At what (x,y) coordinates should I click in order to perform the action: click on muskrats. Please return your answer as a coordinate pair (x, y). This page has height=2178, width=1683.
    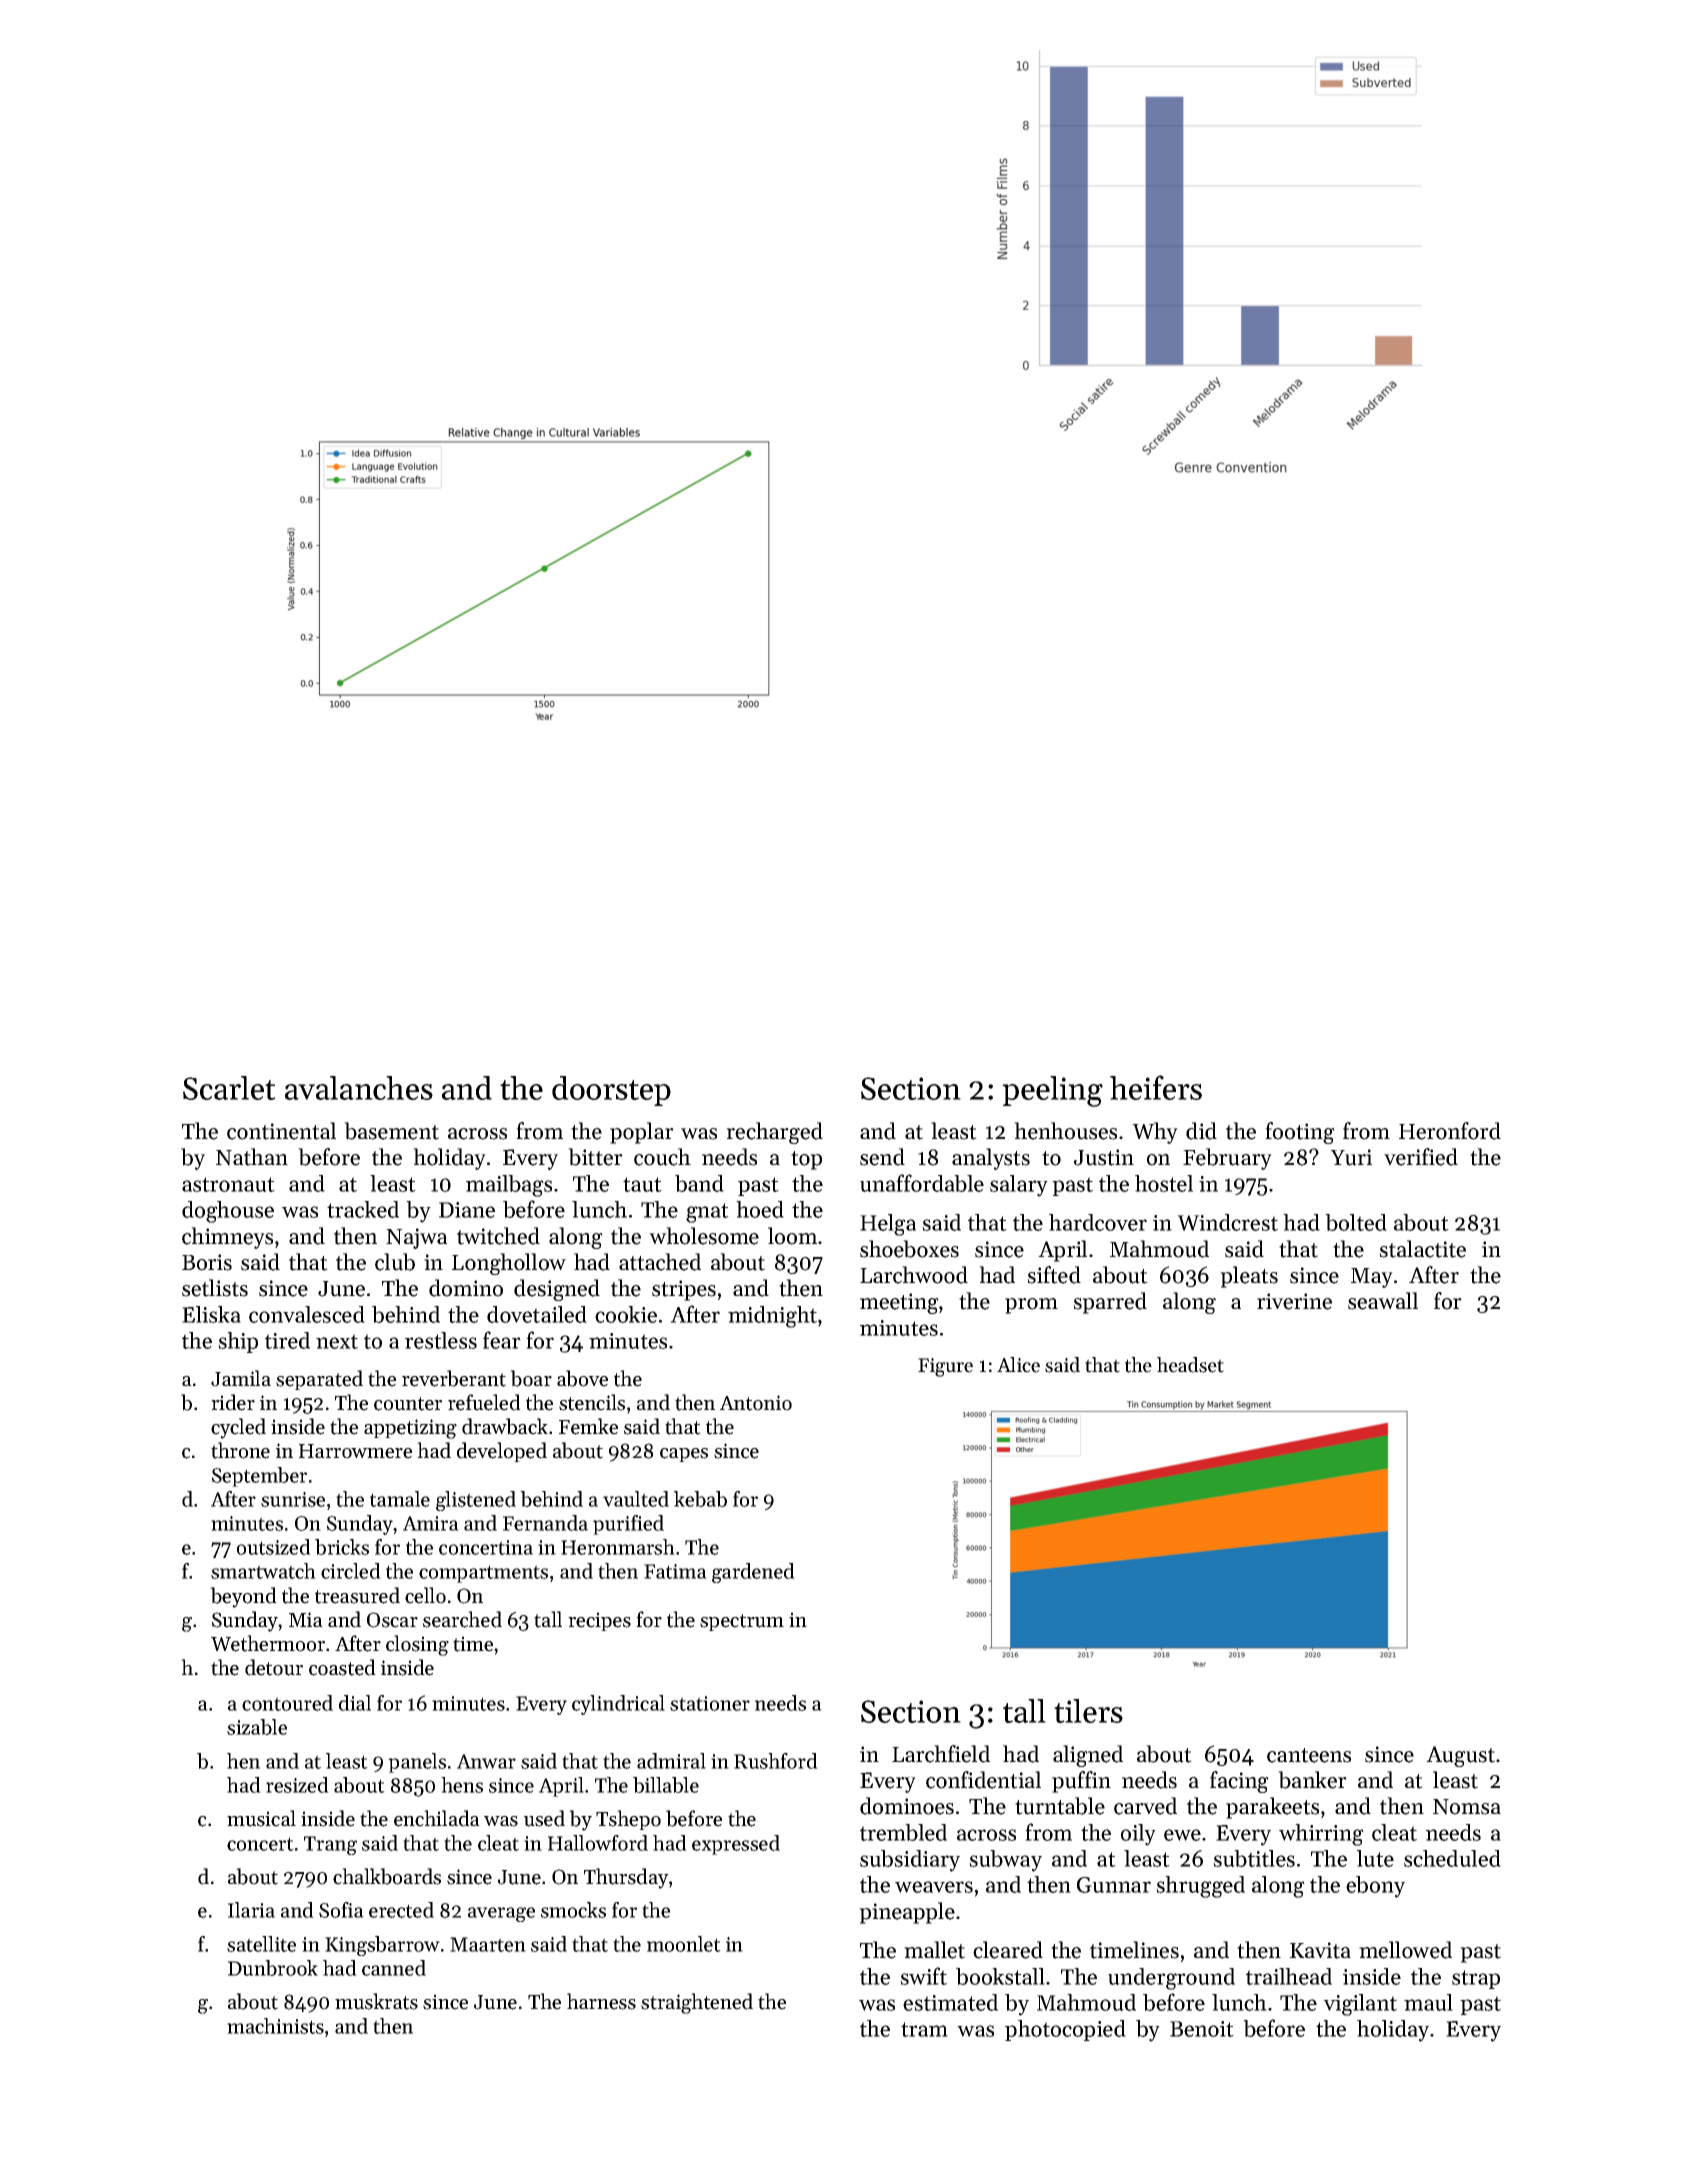
    Looking at the image, I should click on (376, 2001).
